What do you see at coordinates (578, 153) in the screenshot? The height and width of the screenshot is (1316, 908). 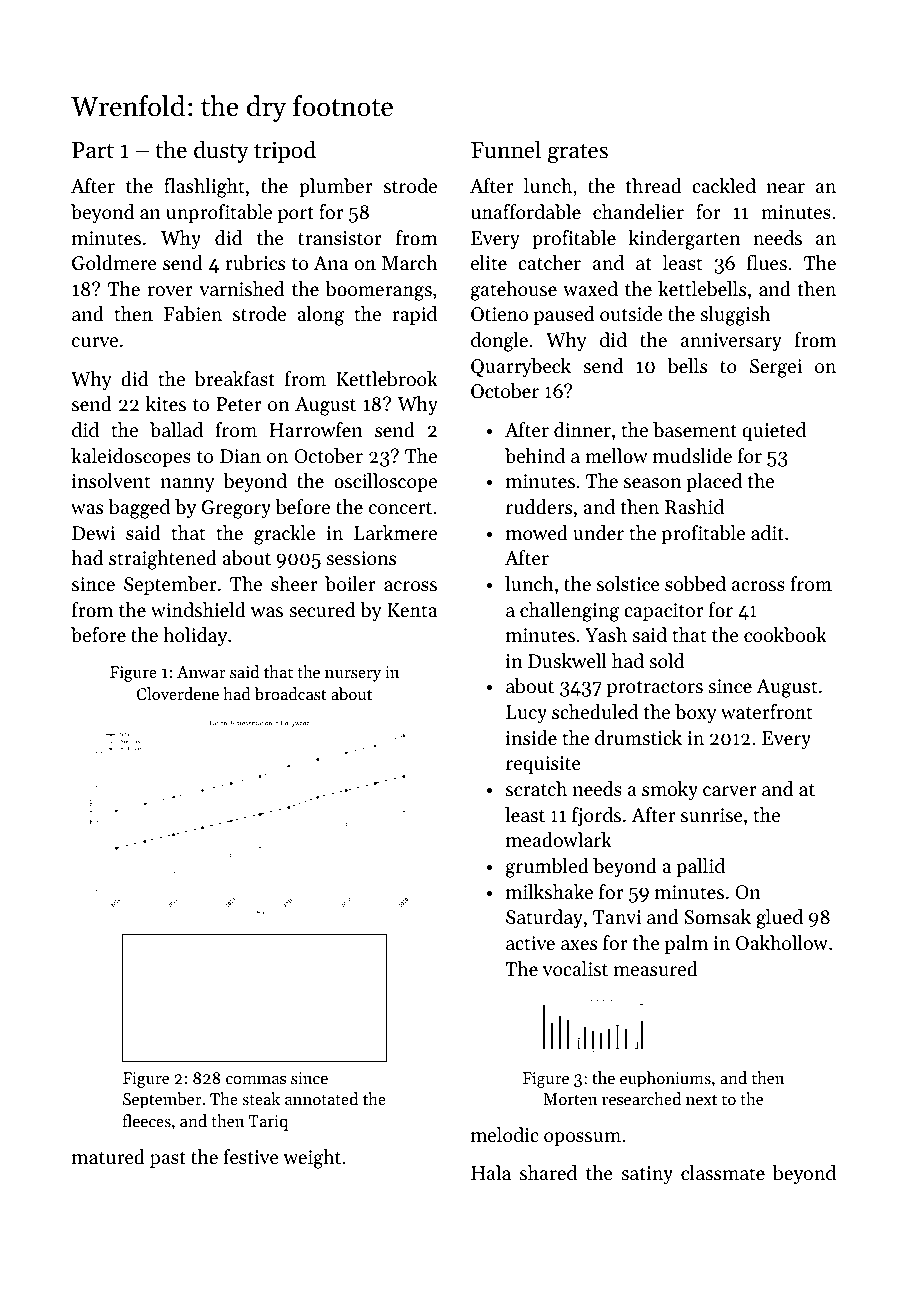 I see `grates` at bounding box center [578, 153].
